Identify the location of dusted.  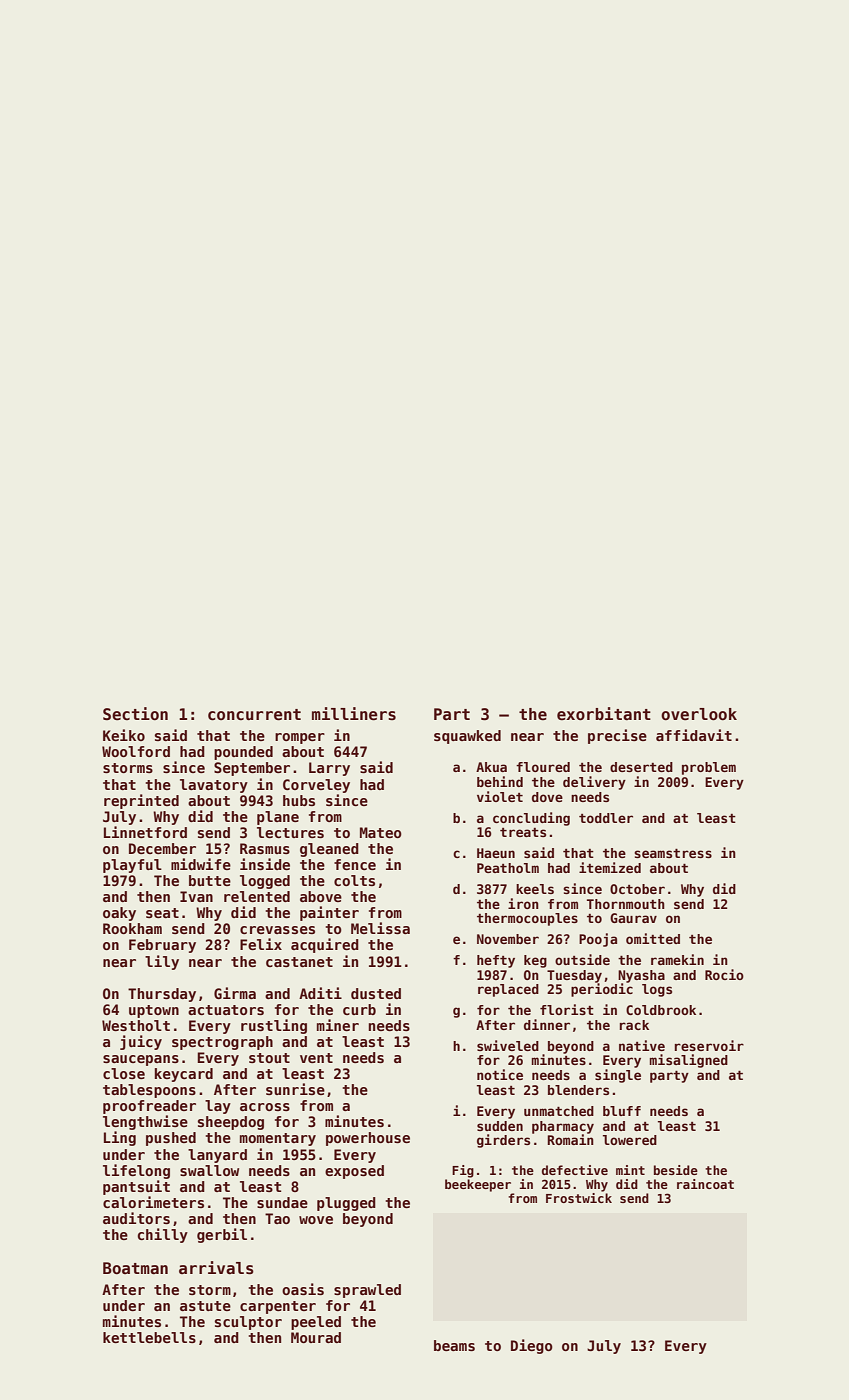
(376, 993).
